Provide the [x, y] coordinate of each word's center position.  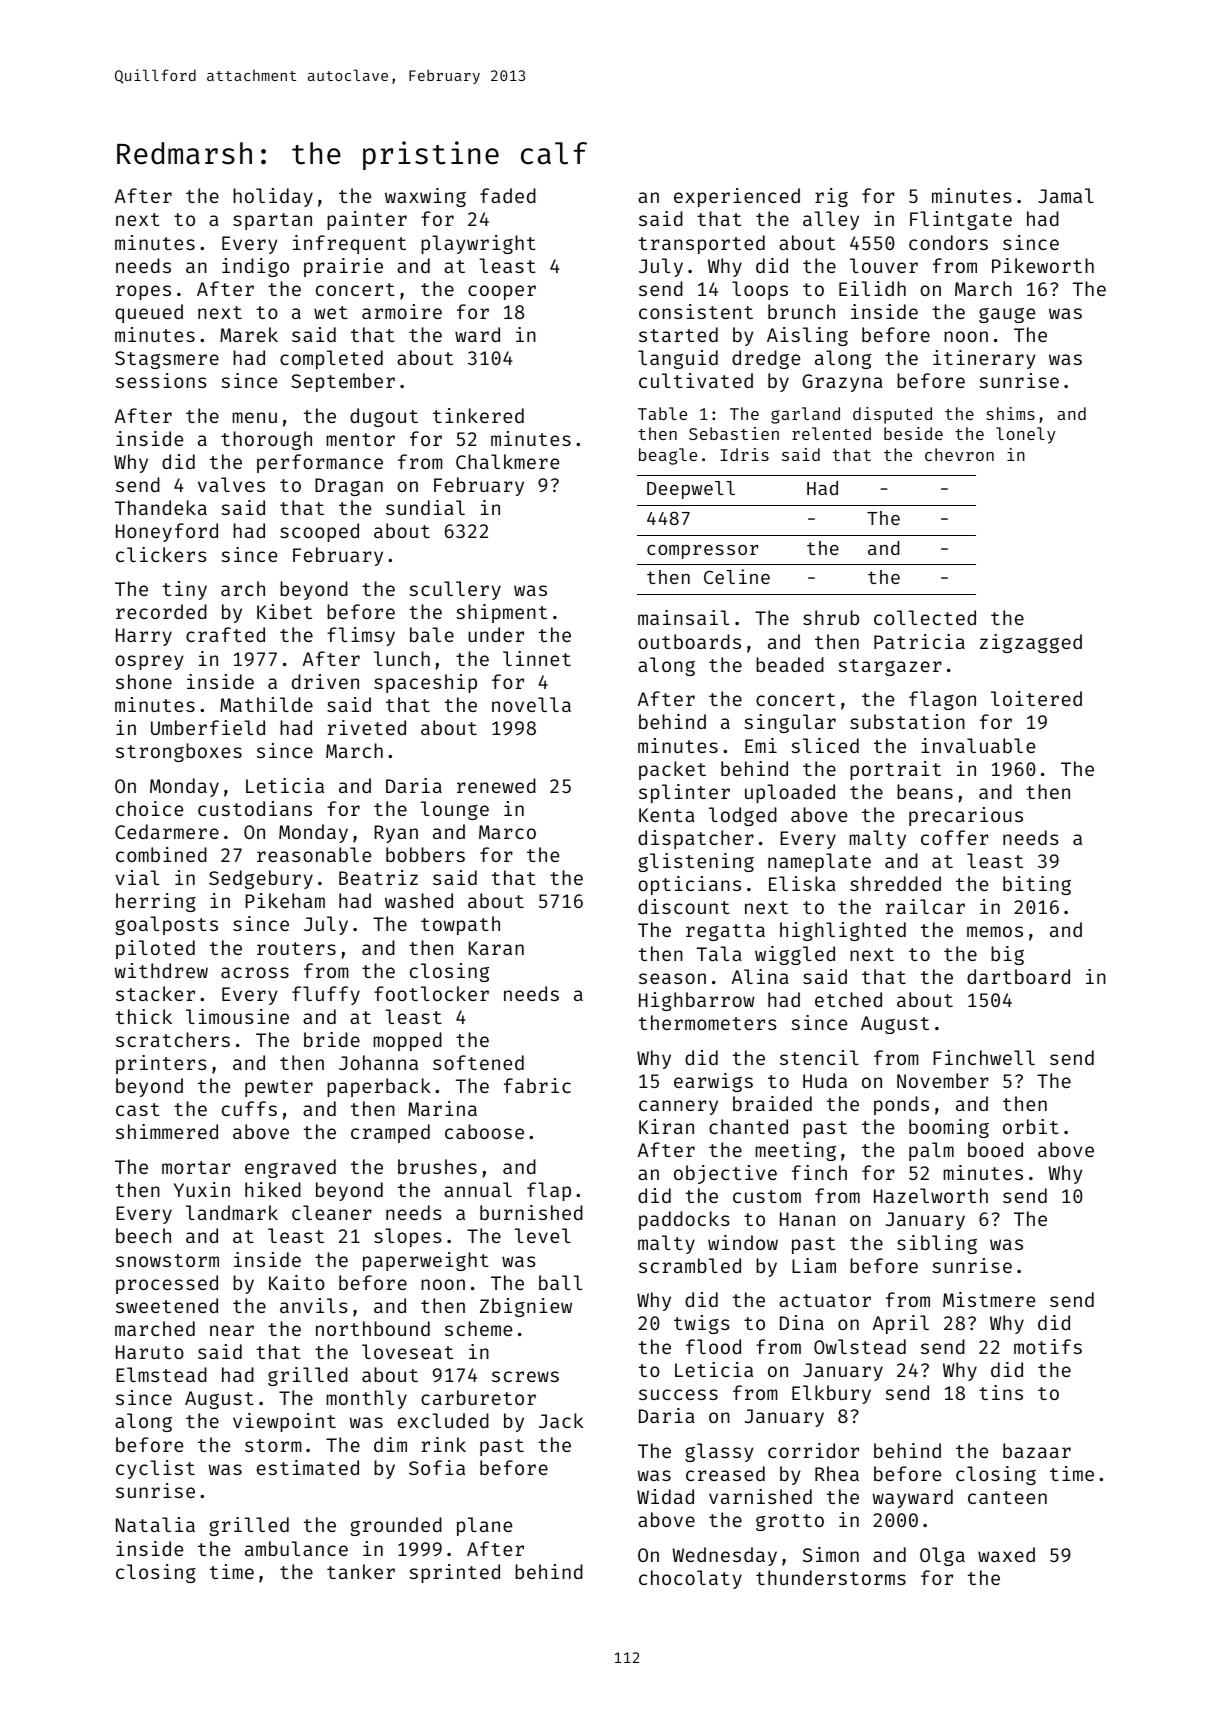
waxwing [425, 197]
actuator [825, 1300]
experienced [737, 197]
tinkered [478, 415]
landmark [232, 1212]
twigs [702, 1324]
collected [925, 617]
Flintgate [961, 220]
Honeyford [167, 532]
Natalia [155, 1524]
